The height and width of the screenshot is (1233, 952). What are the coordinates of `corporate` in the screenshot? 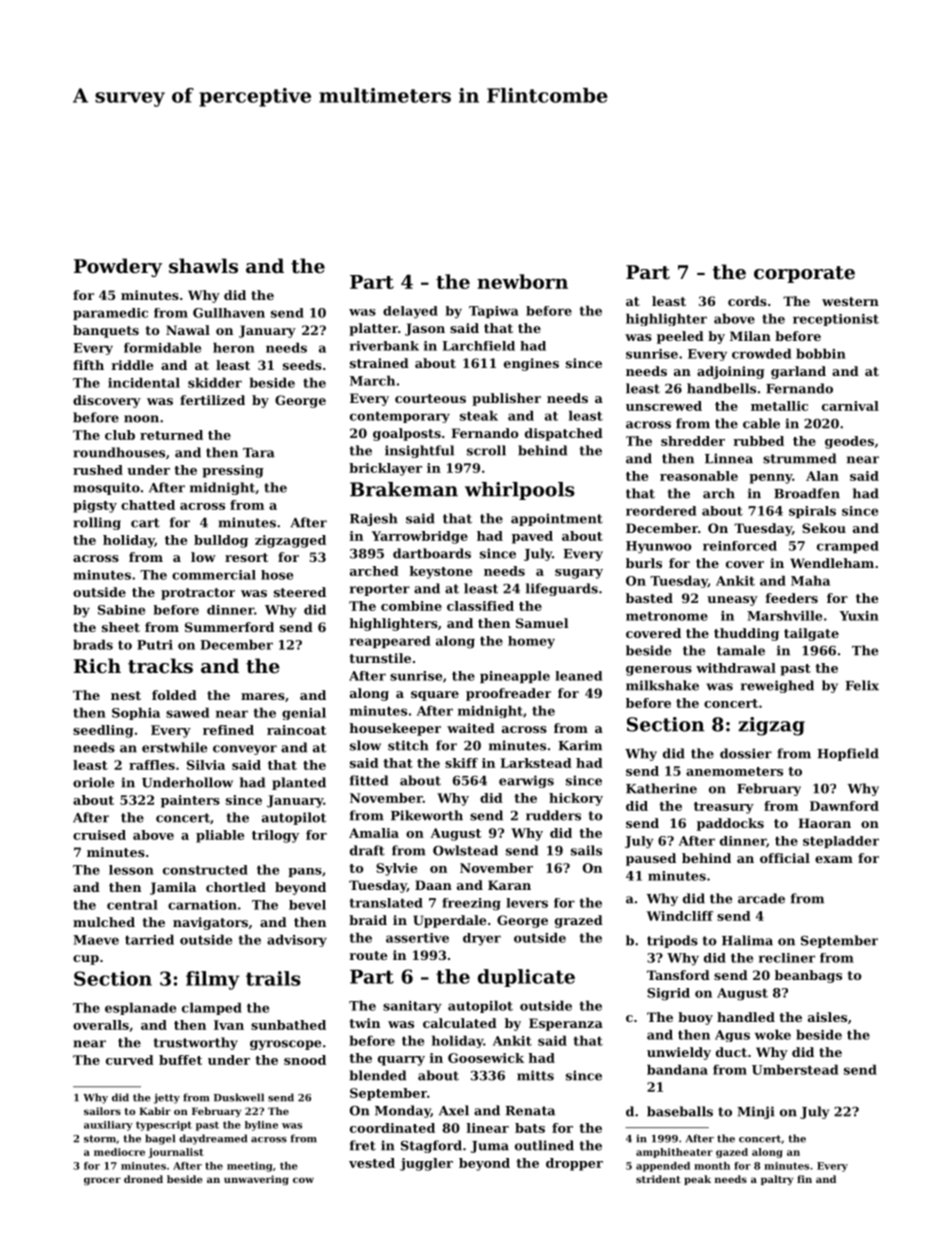 It's located at (804, 274).
